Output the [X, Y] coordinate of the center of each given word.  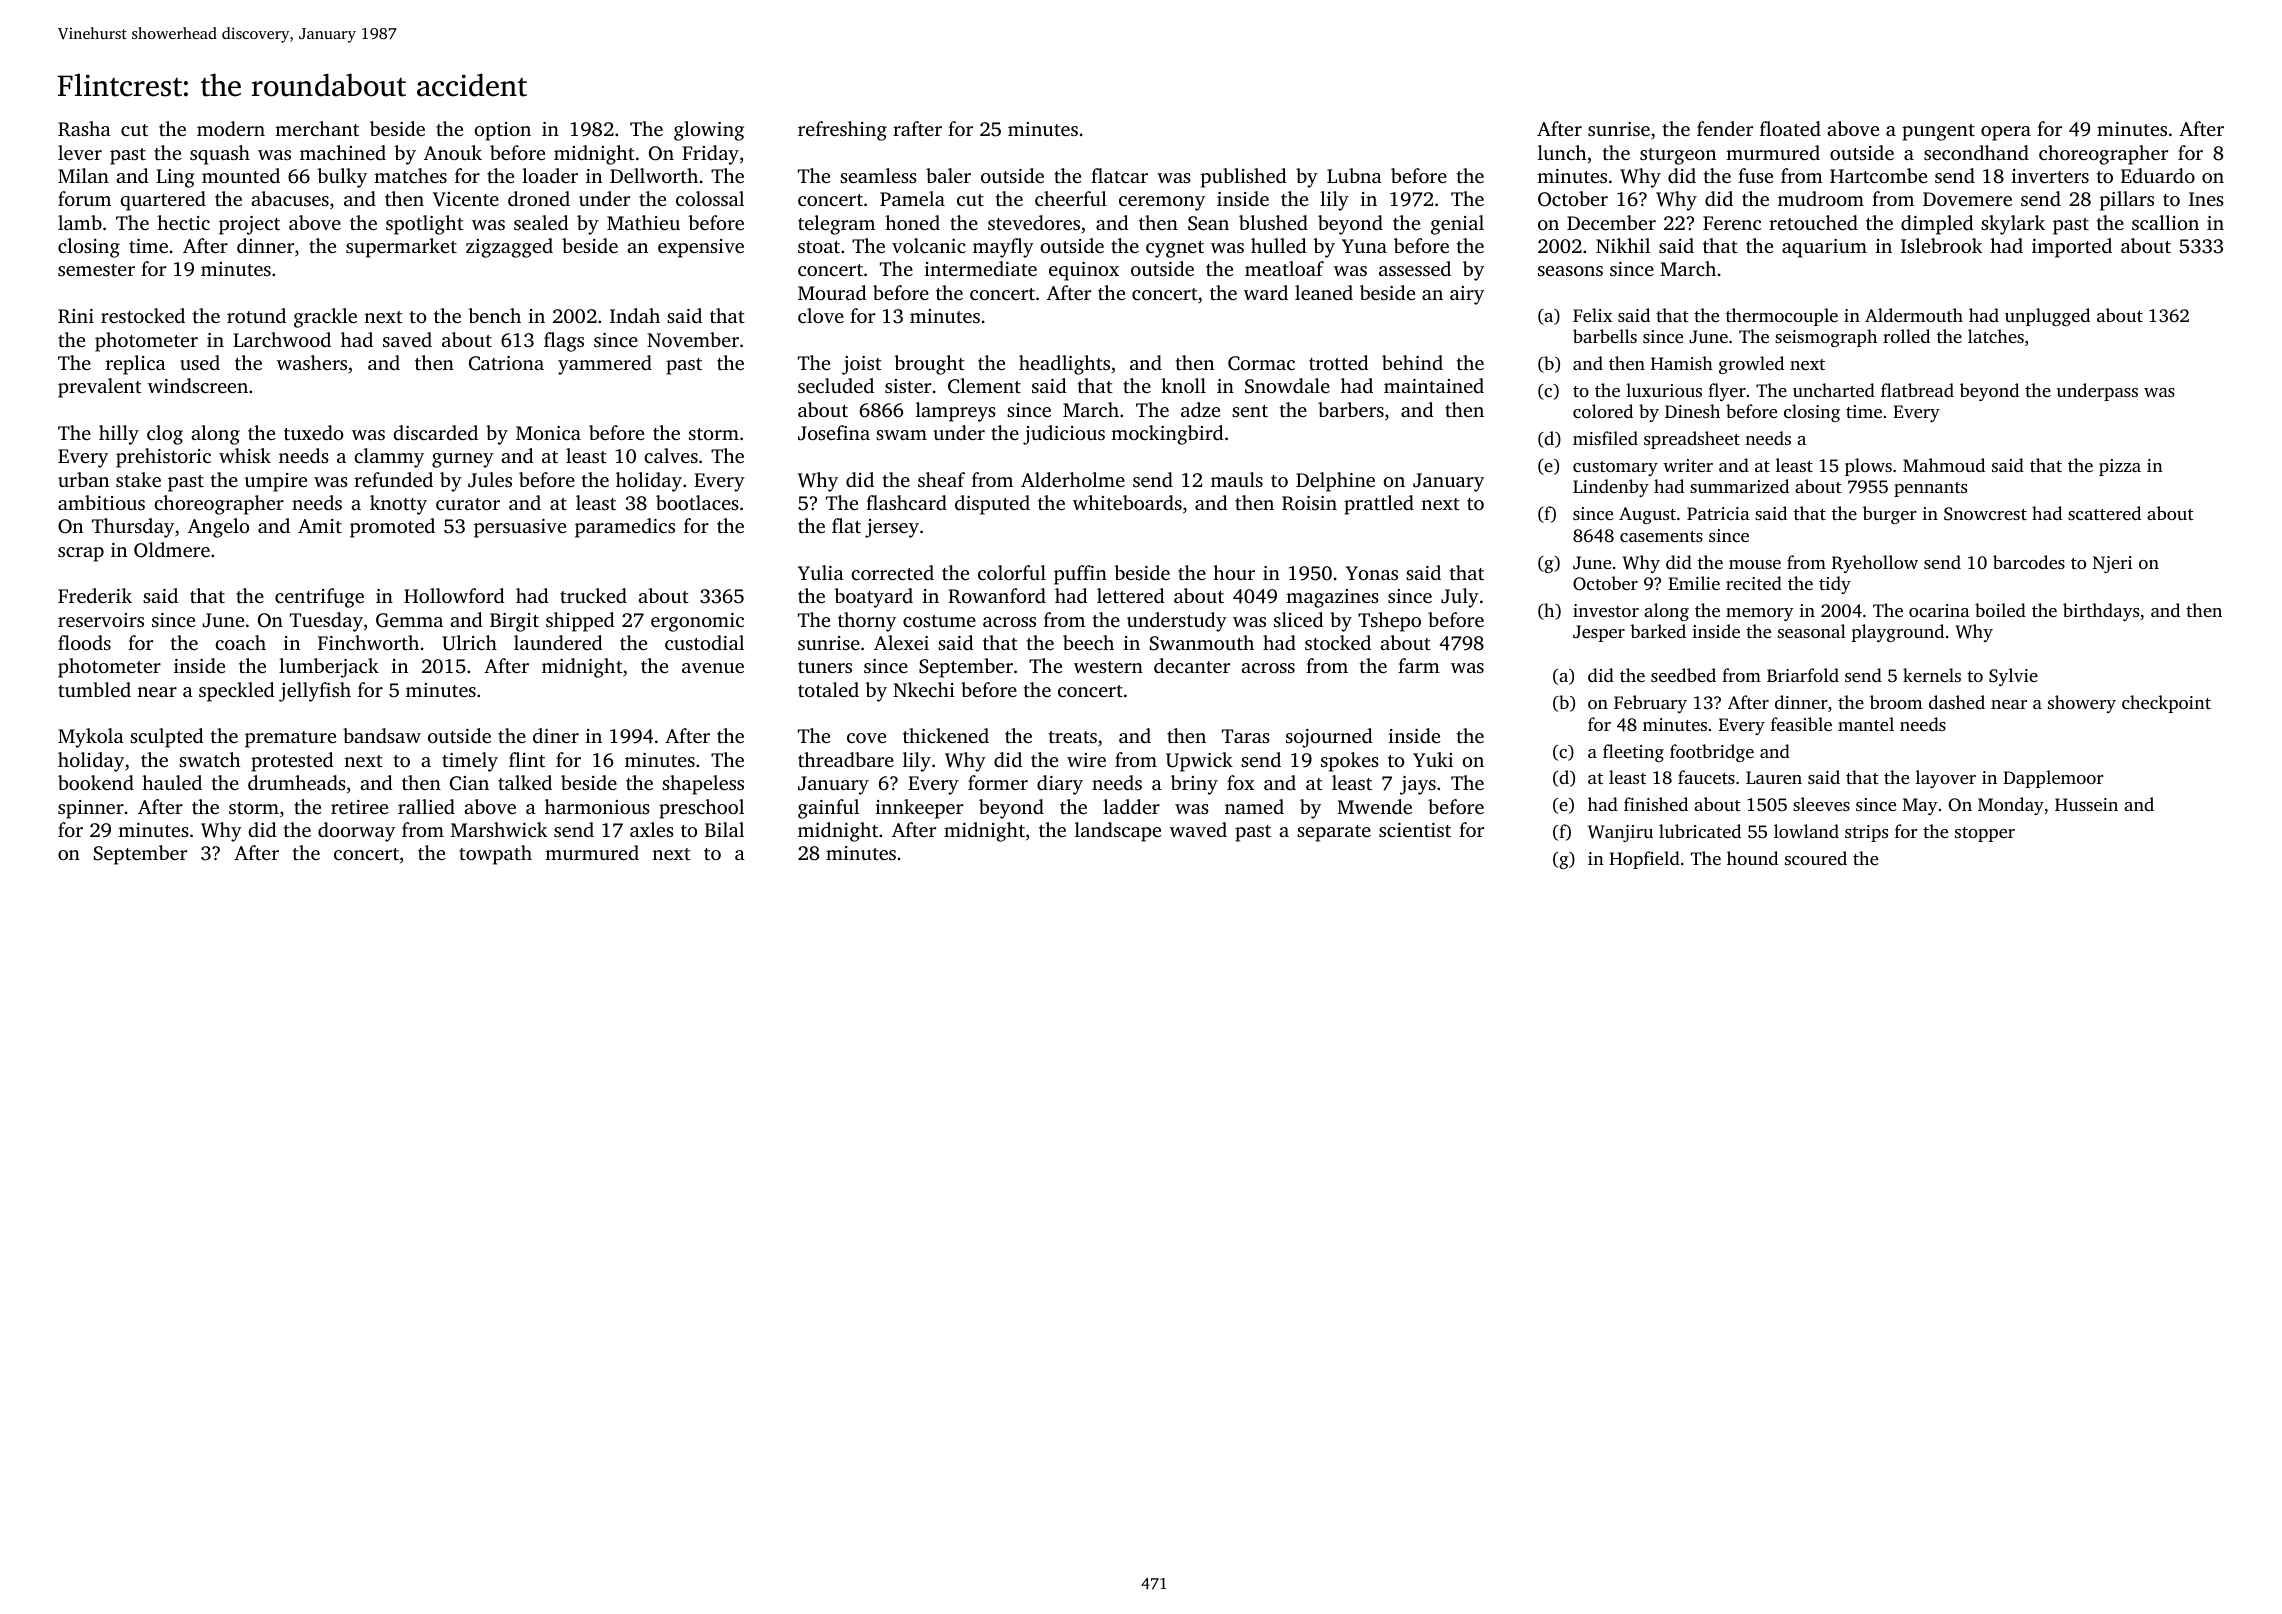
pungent [1938, 132]
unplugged [2047, 317]
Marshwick [499, 829]
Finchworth [368, 642]
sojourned [1329, 738]
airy [1467, 295]
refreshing [842, 131]
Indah [635, 315]
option [502, 131]
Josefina [834, 433]
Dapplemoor [2053, 779]
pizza [2120, 467]
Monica [548, 433]
